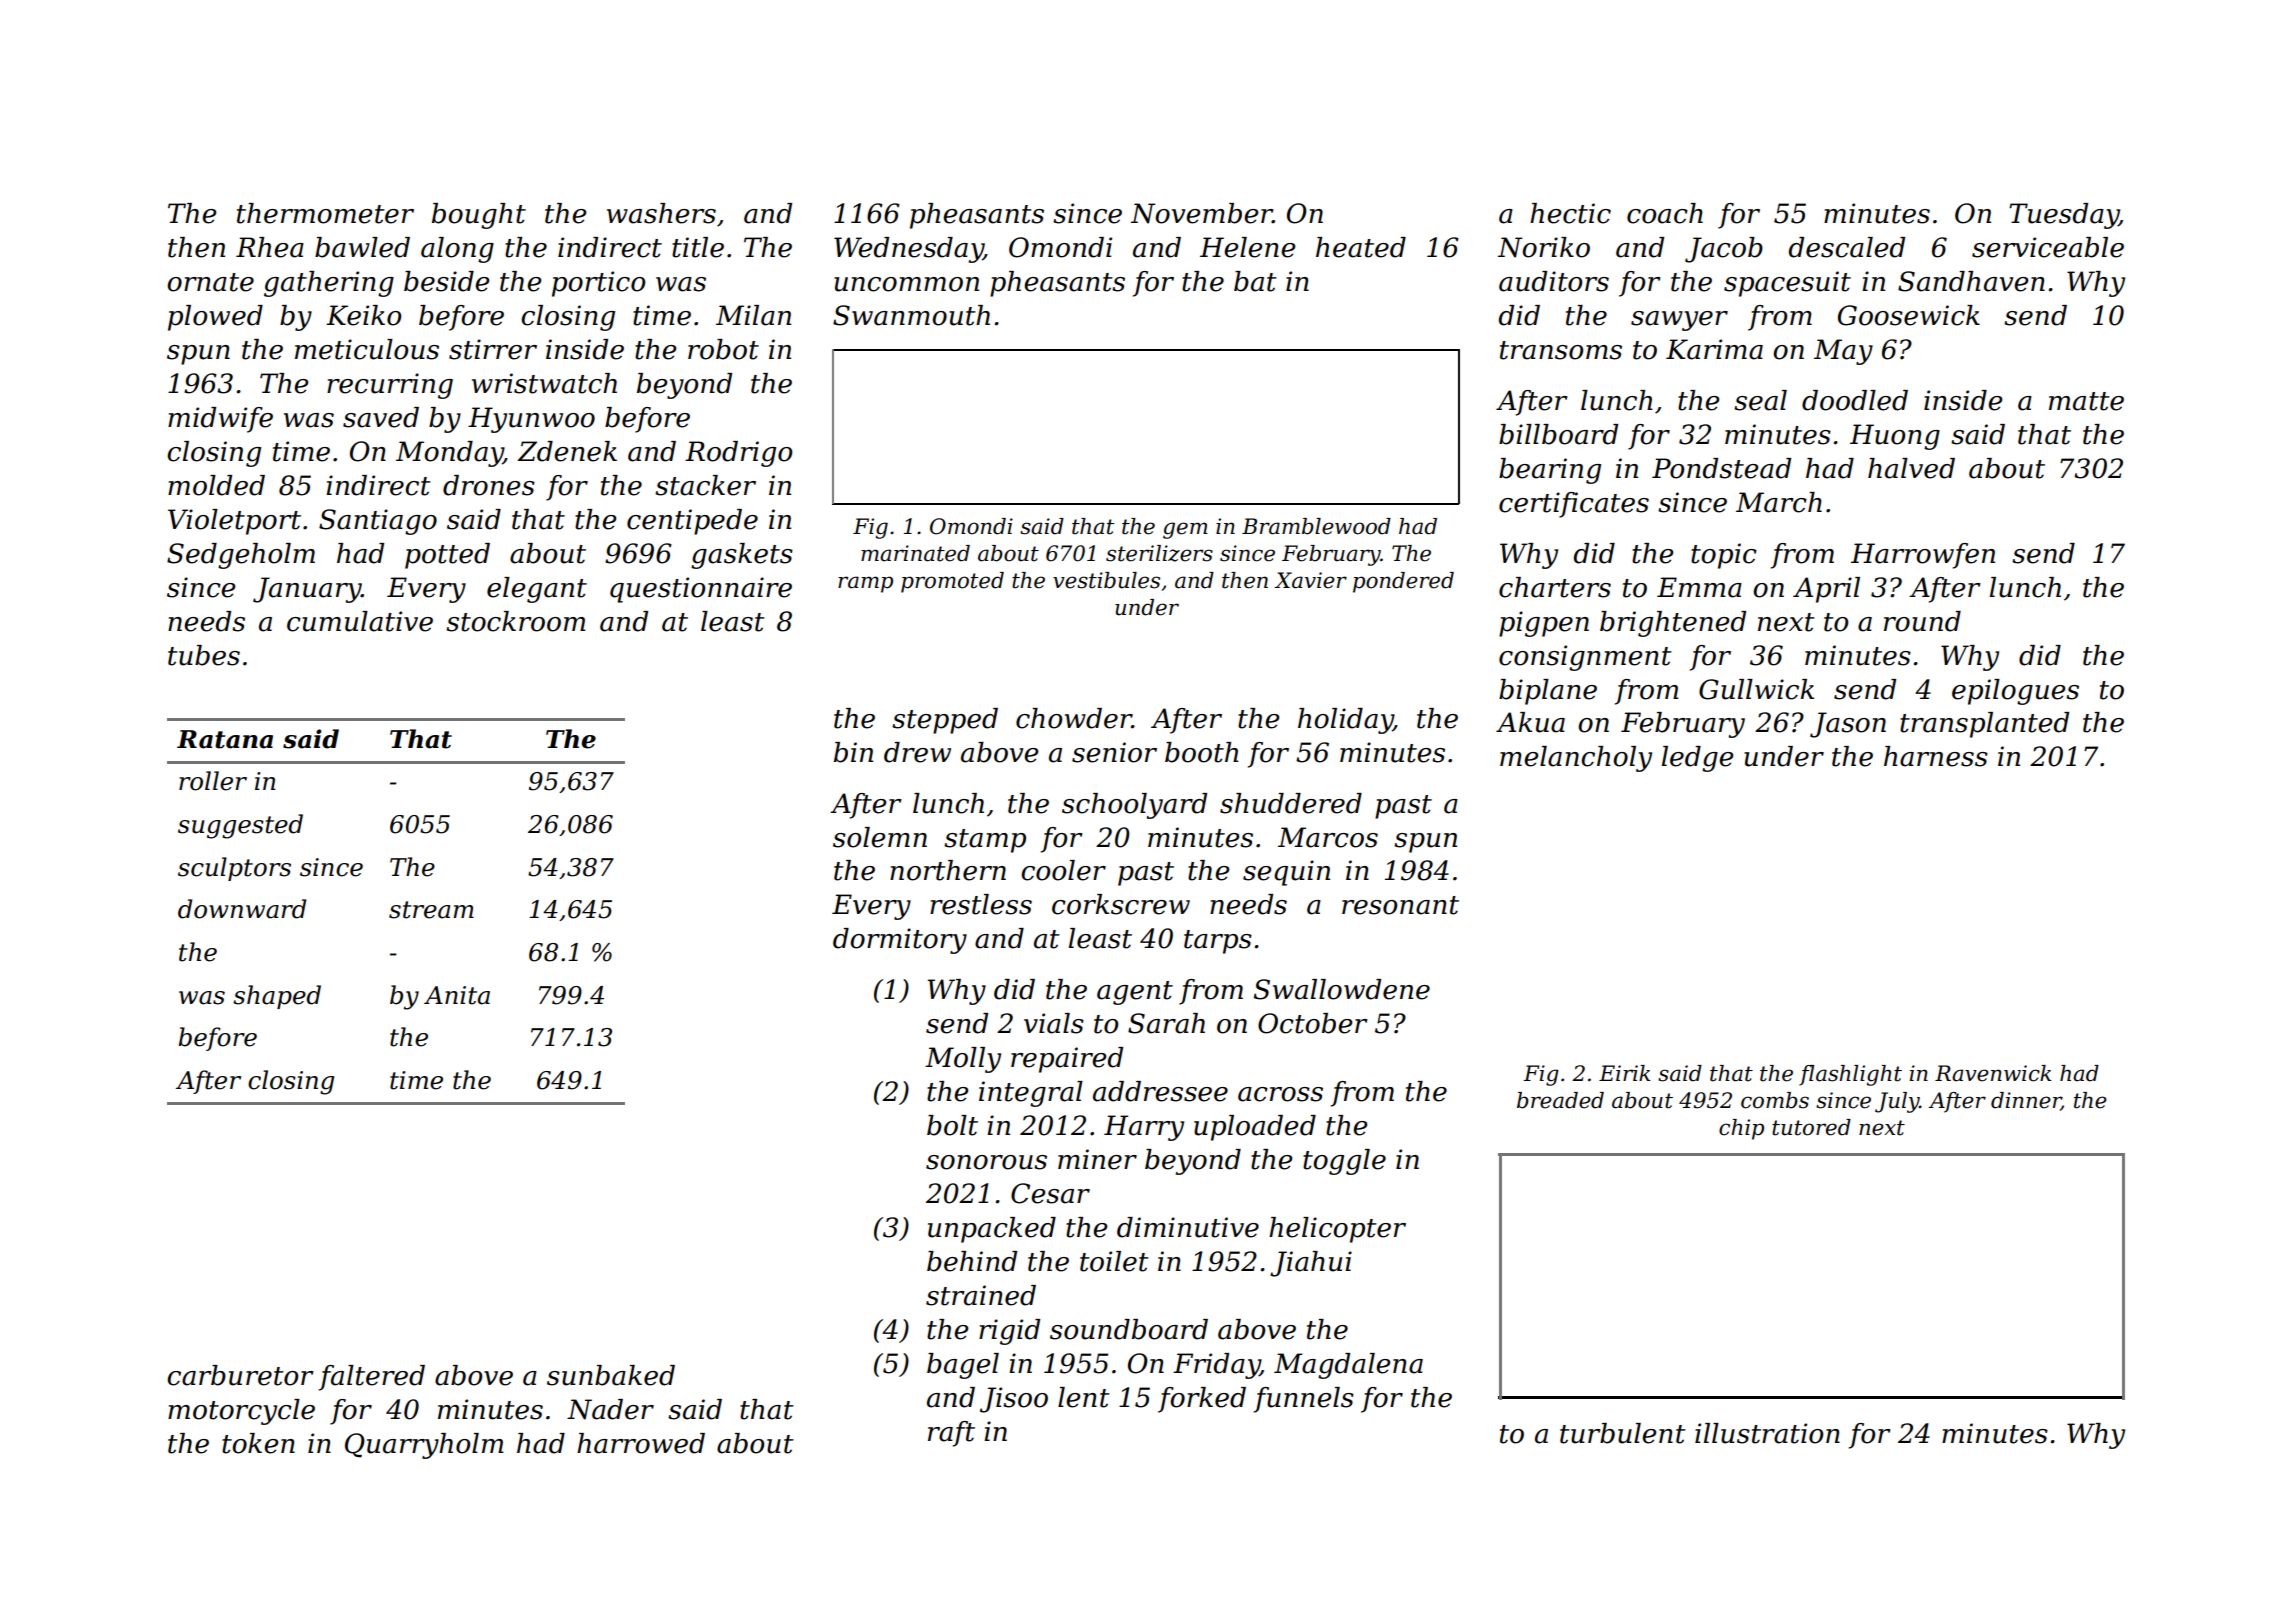  I want to click on downward, so click(242, 909).
